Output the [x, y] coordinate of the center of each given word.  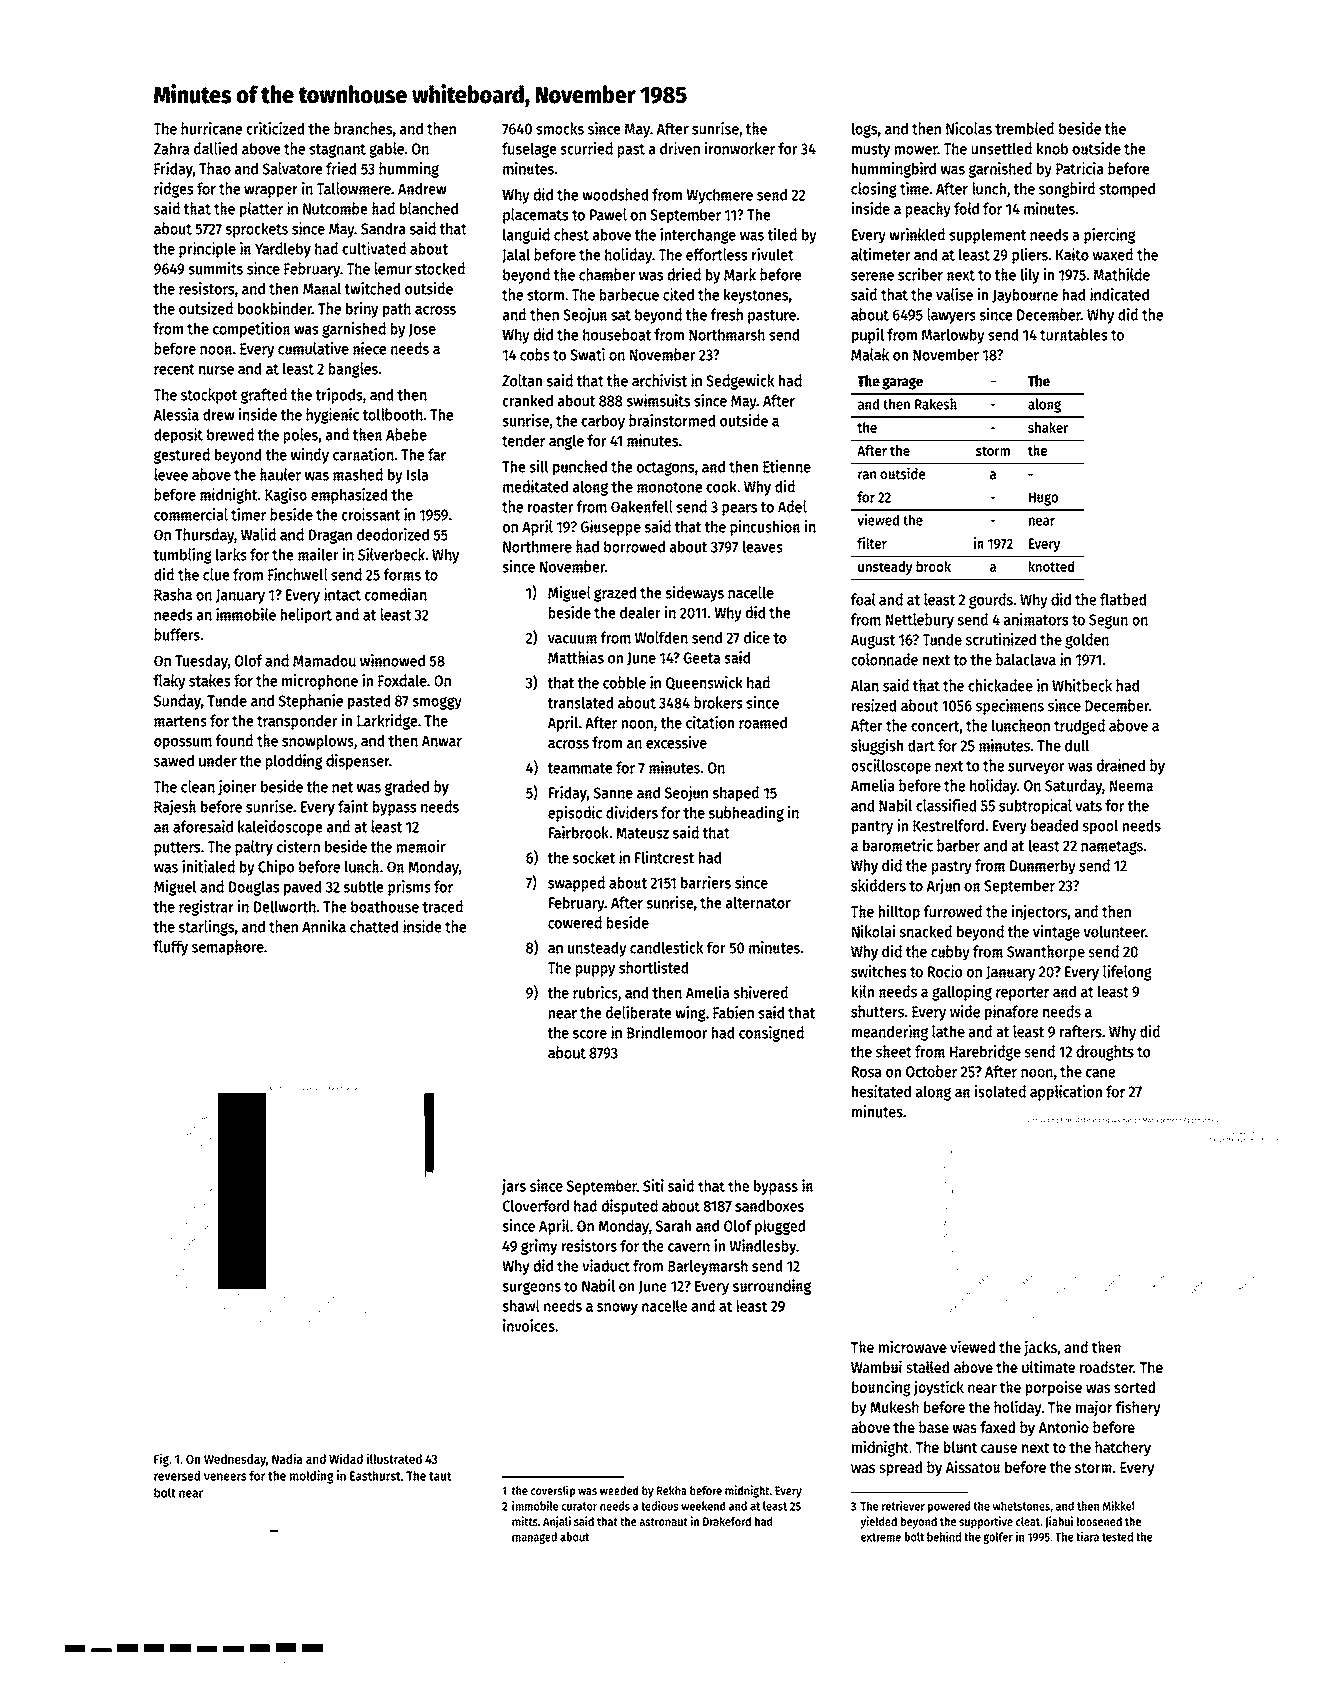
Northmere [537, 546]
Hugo [1043, 499]
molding [312, 1477]
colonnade [884, 659]
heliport [306, 616]
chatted [374, 926]
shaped [735, 794]
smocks [560, 128]
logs [864, 130]
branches [363, 128]
